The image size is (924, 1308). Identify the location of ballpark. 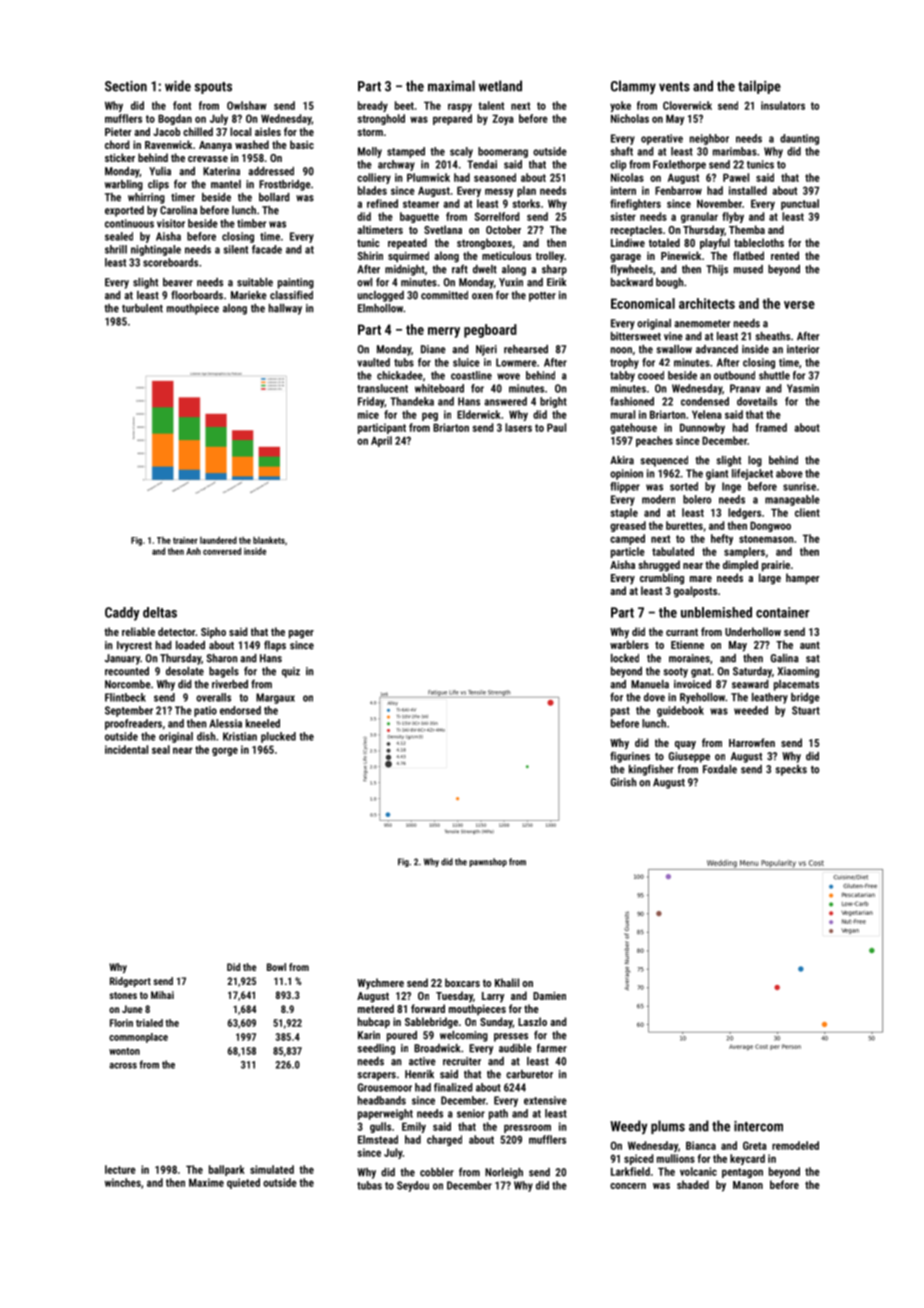
(227, 1170).
